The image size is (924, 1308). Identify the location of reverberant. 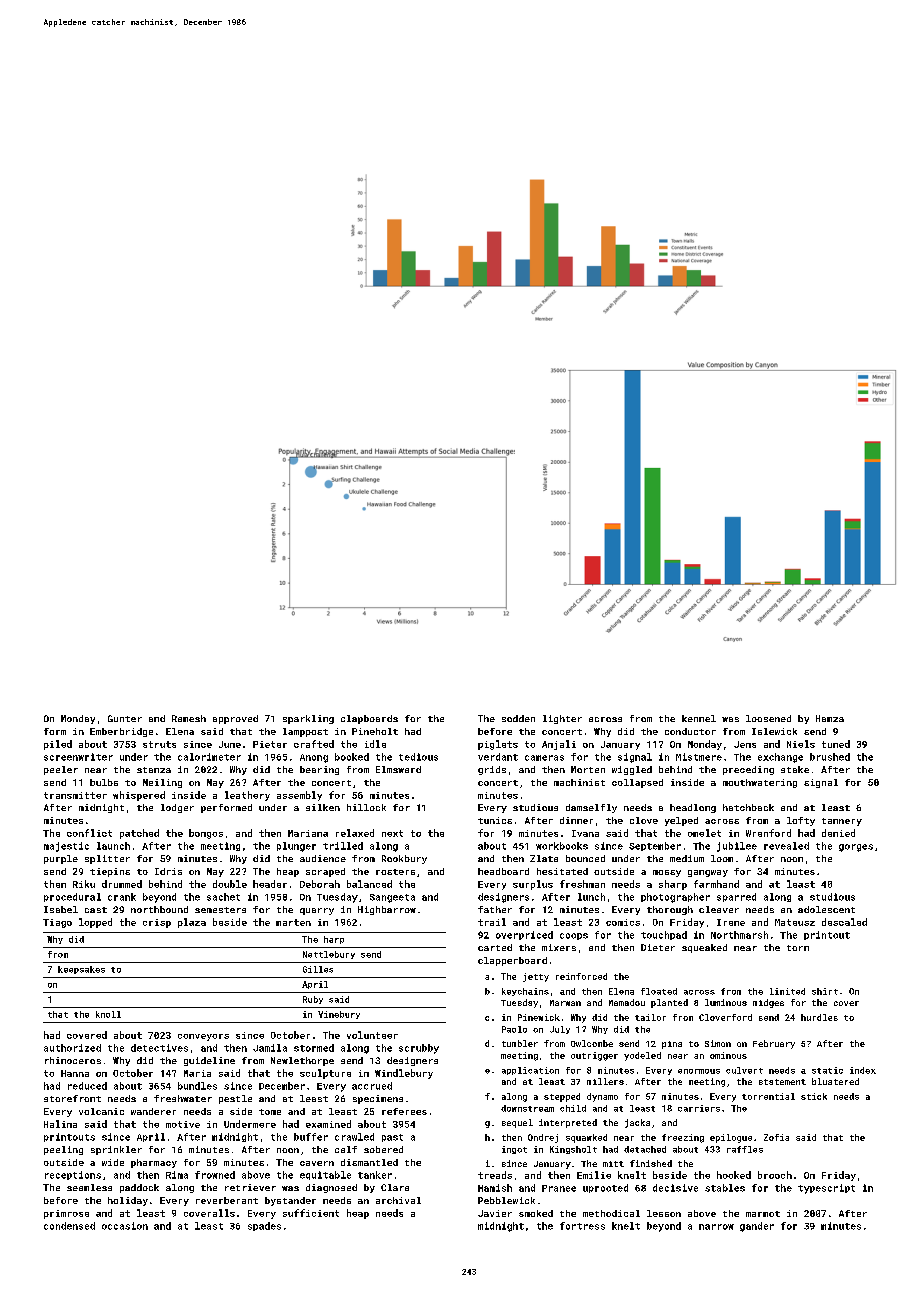
(227, 1200).
